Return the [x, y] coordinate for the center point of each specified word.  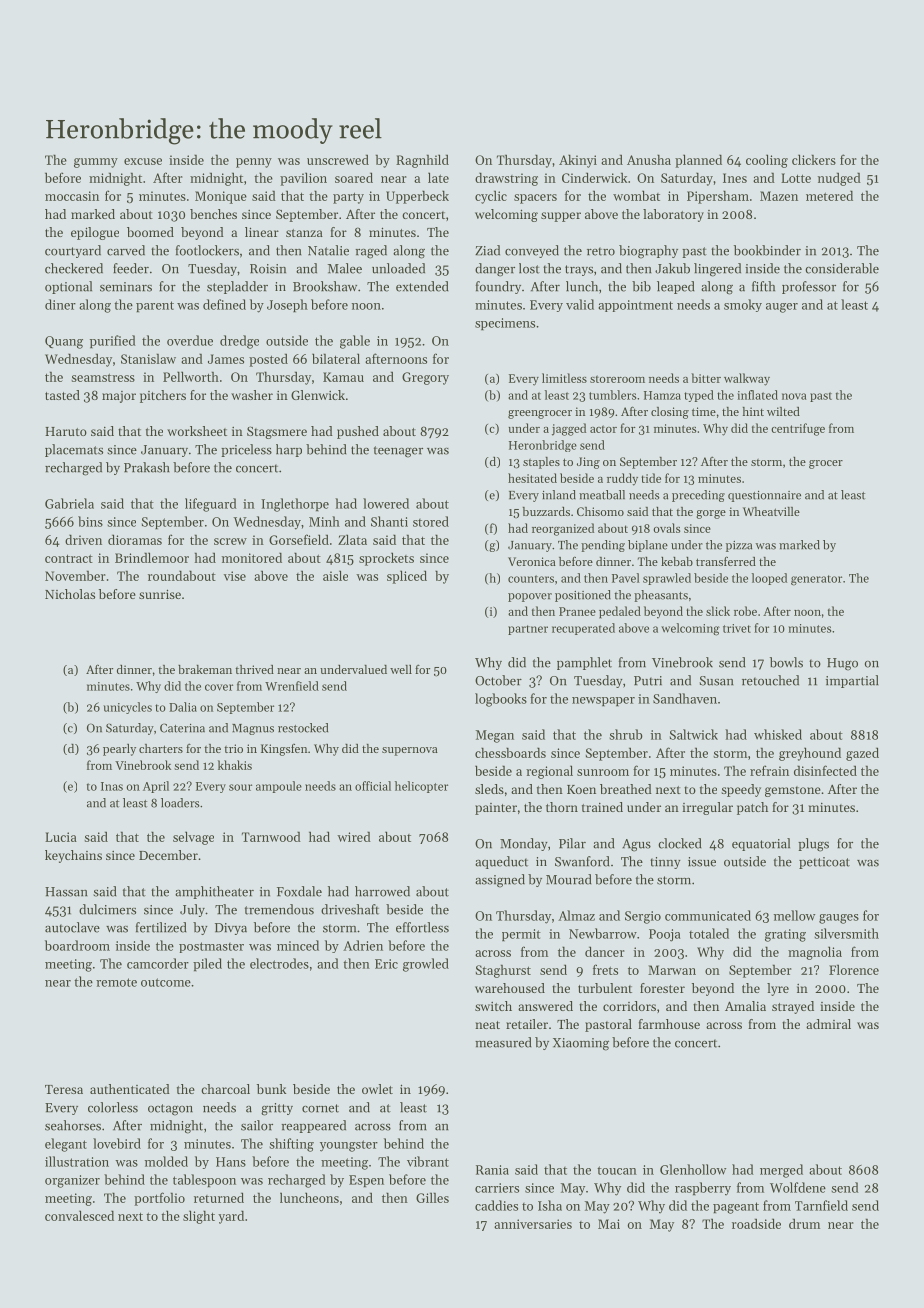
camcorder [158, 963]
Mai [609, 1224]
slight [199, 1217]
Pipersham [718, 197]
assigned [500, 881]
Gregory [425, 378]
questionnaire [764, 496]
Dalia [183, 707]
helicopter [421, 787]
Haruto [66, 431]
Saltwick [694, 734]
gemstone [793, 791]
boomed [150, 232]
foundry [498, 287]
